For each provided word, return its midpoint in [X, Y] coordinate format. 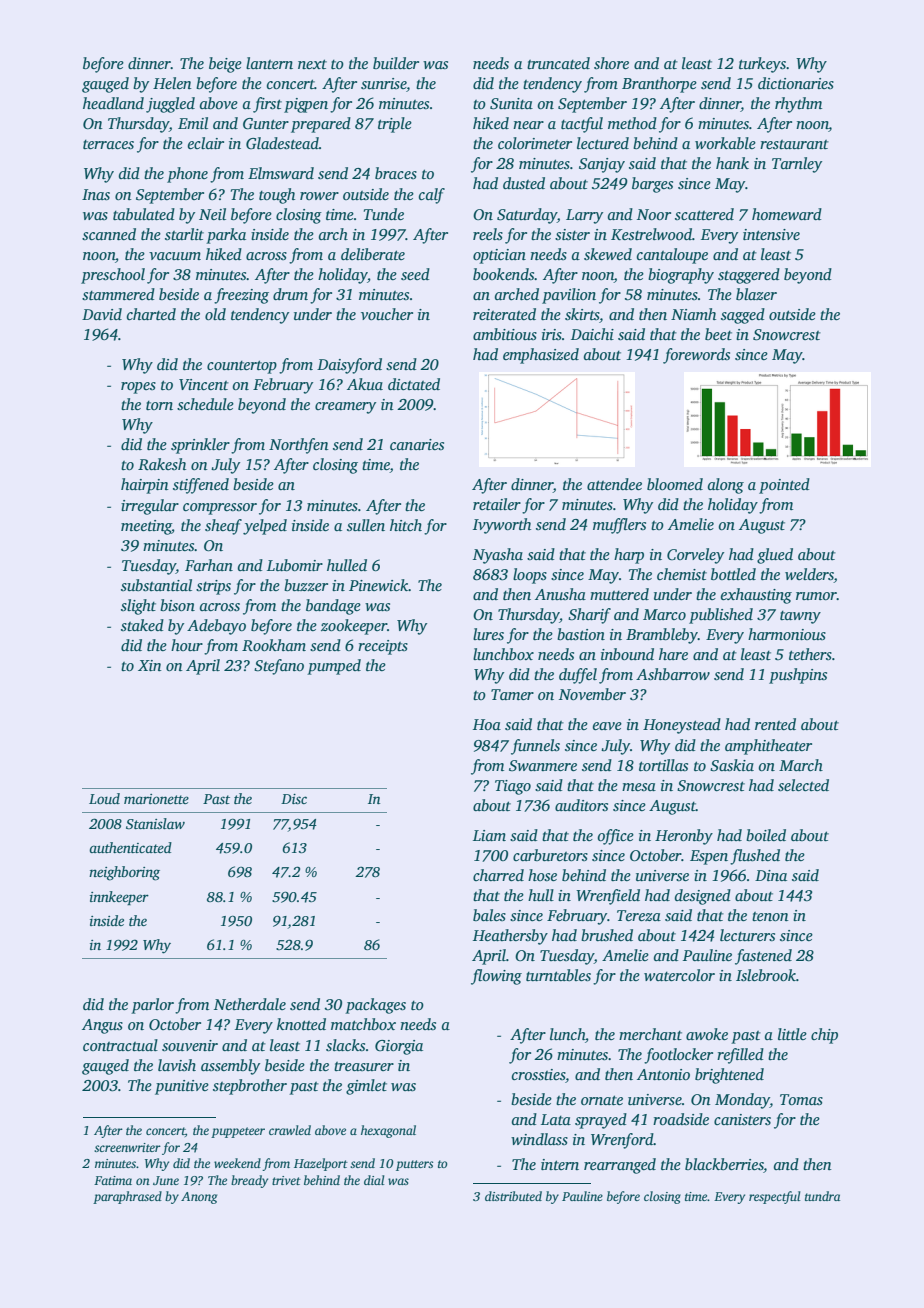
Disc [294, 799]
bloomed [675, 484]
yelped [265, 527]
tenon [770, 916]
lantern [269, 63]
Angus [102, 1026]
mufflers [619, 526]
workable [725, 143]
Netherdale [250, 1004]
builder [396, 63]
